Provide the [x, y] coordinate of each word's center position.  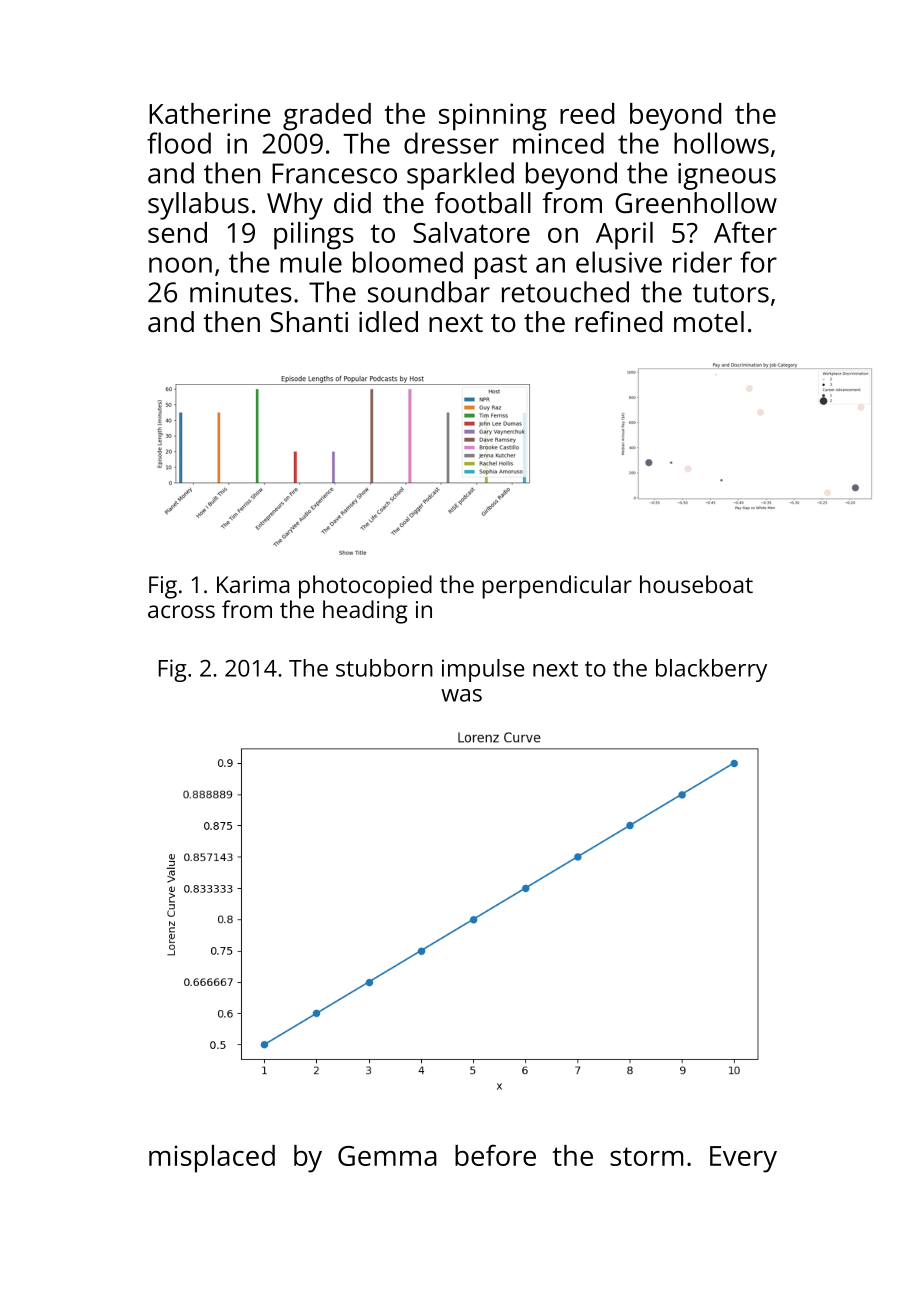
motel [709, 321]
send [177, 232]
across [181, 611]
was [461, 695]
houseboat [696, 584]
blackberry [711, 670]
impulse [483, 670]
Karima [253, 584]
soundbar [429, 292]
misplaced [212, 1159]
